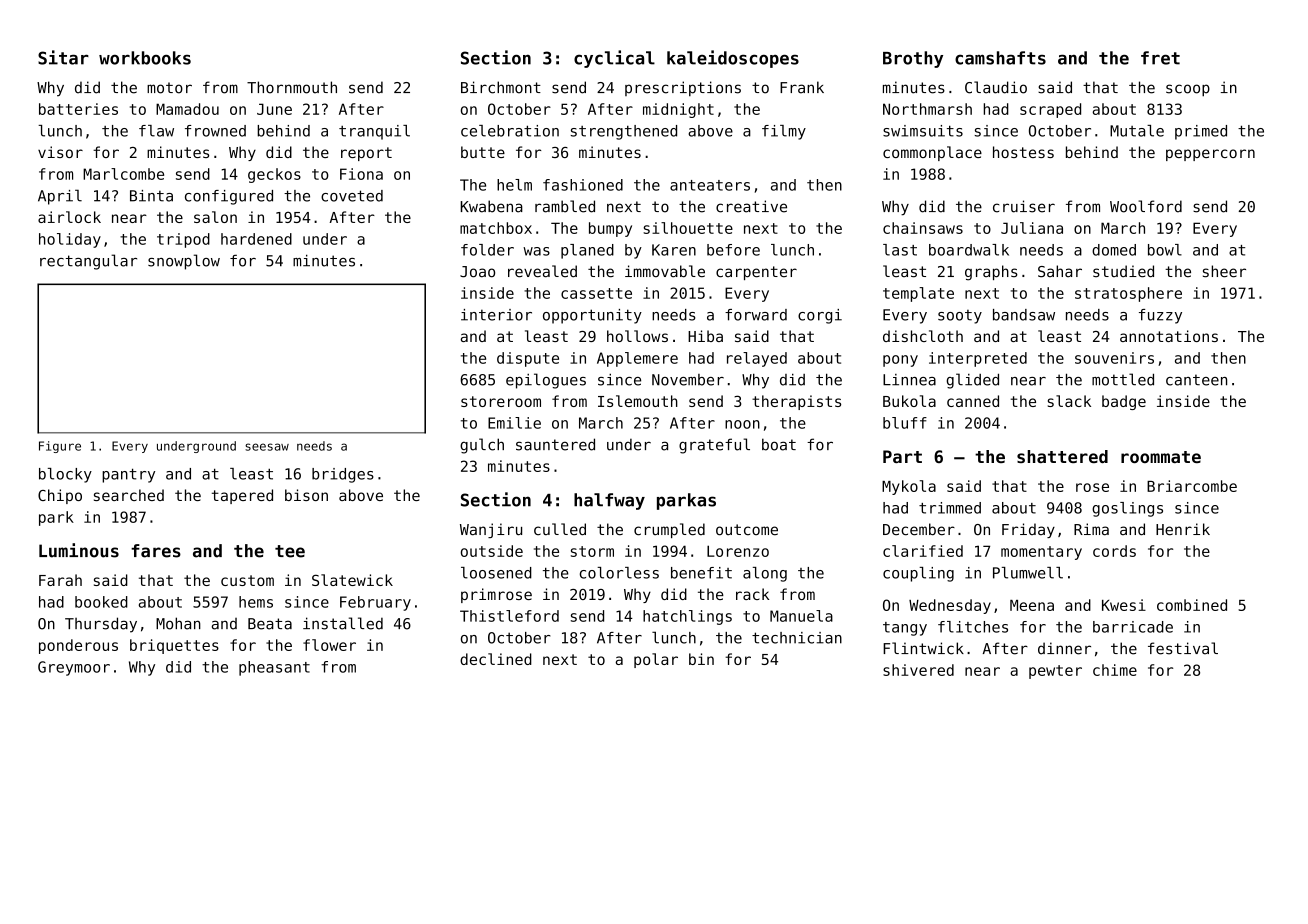 This screenshot has width=1308, height=924. What do you see at coordinates (88, 262) in the screenshot?
I see `rectangular` at bounding box center [88, 262].
